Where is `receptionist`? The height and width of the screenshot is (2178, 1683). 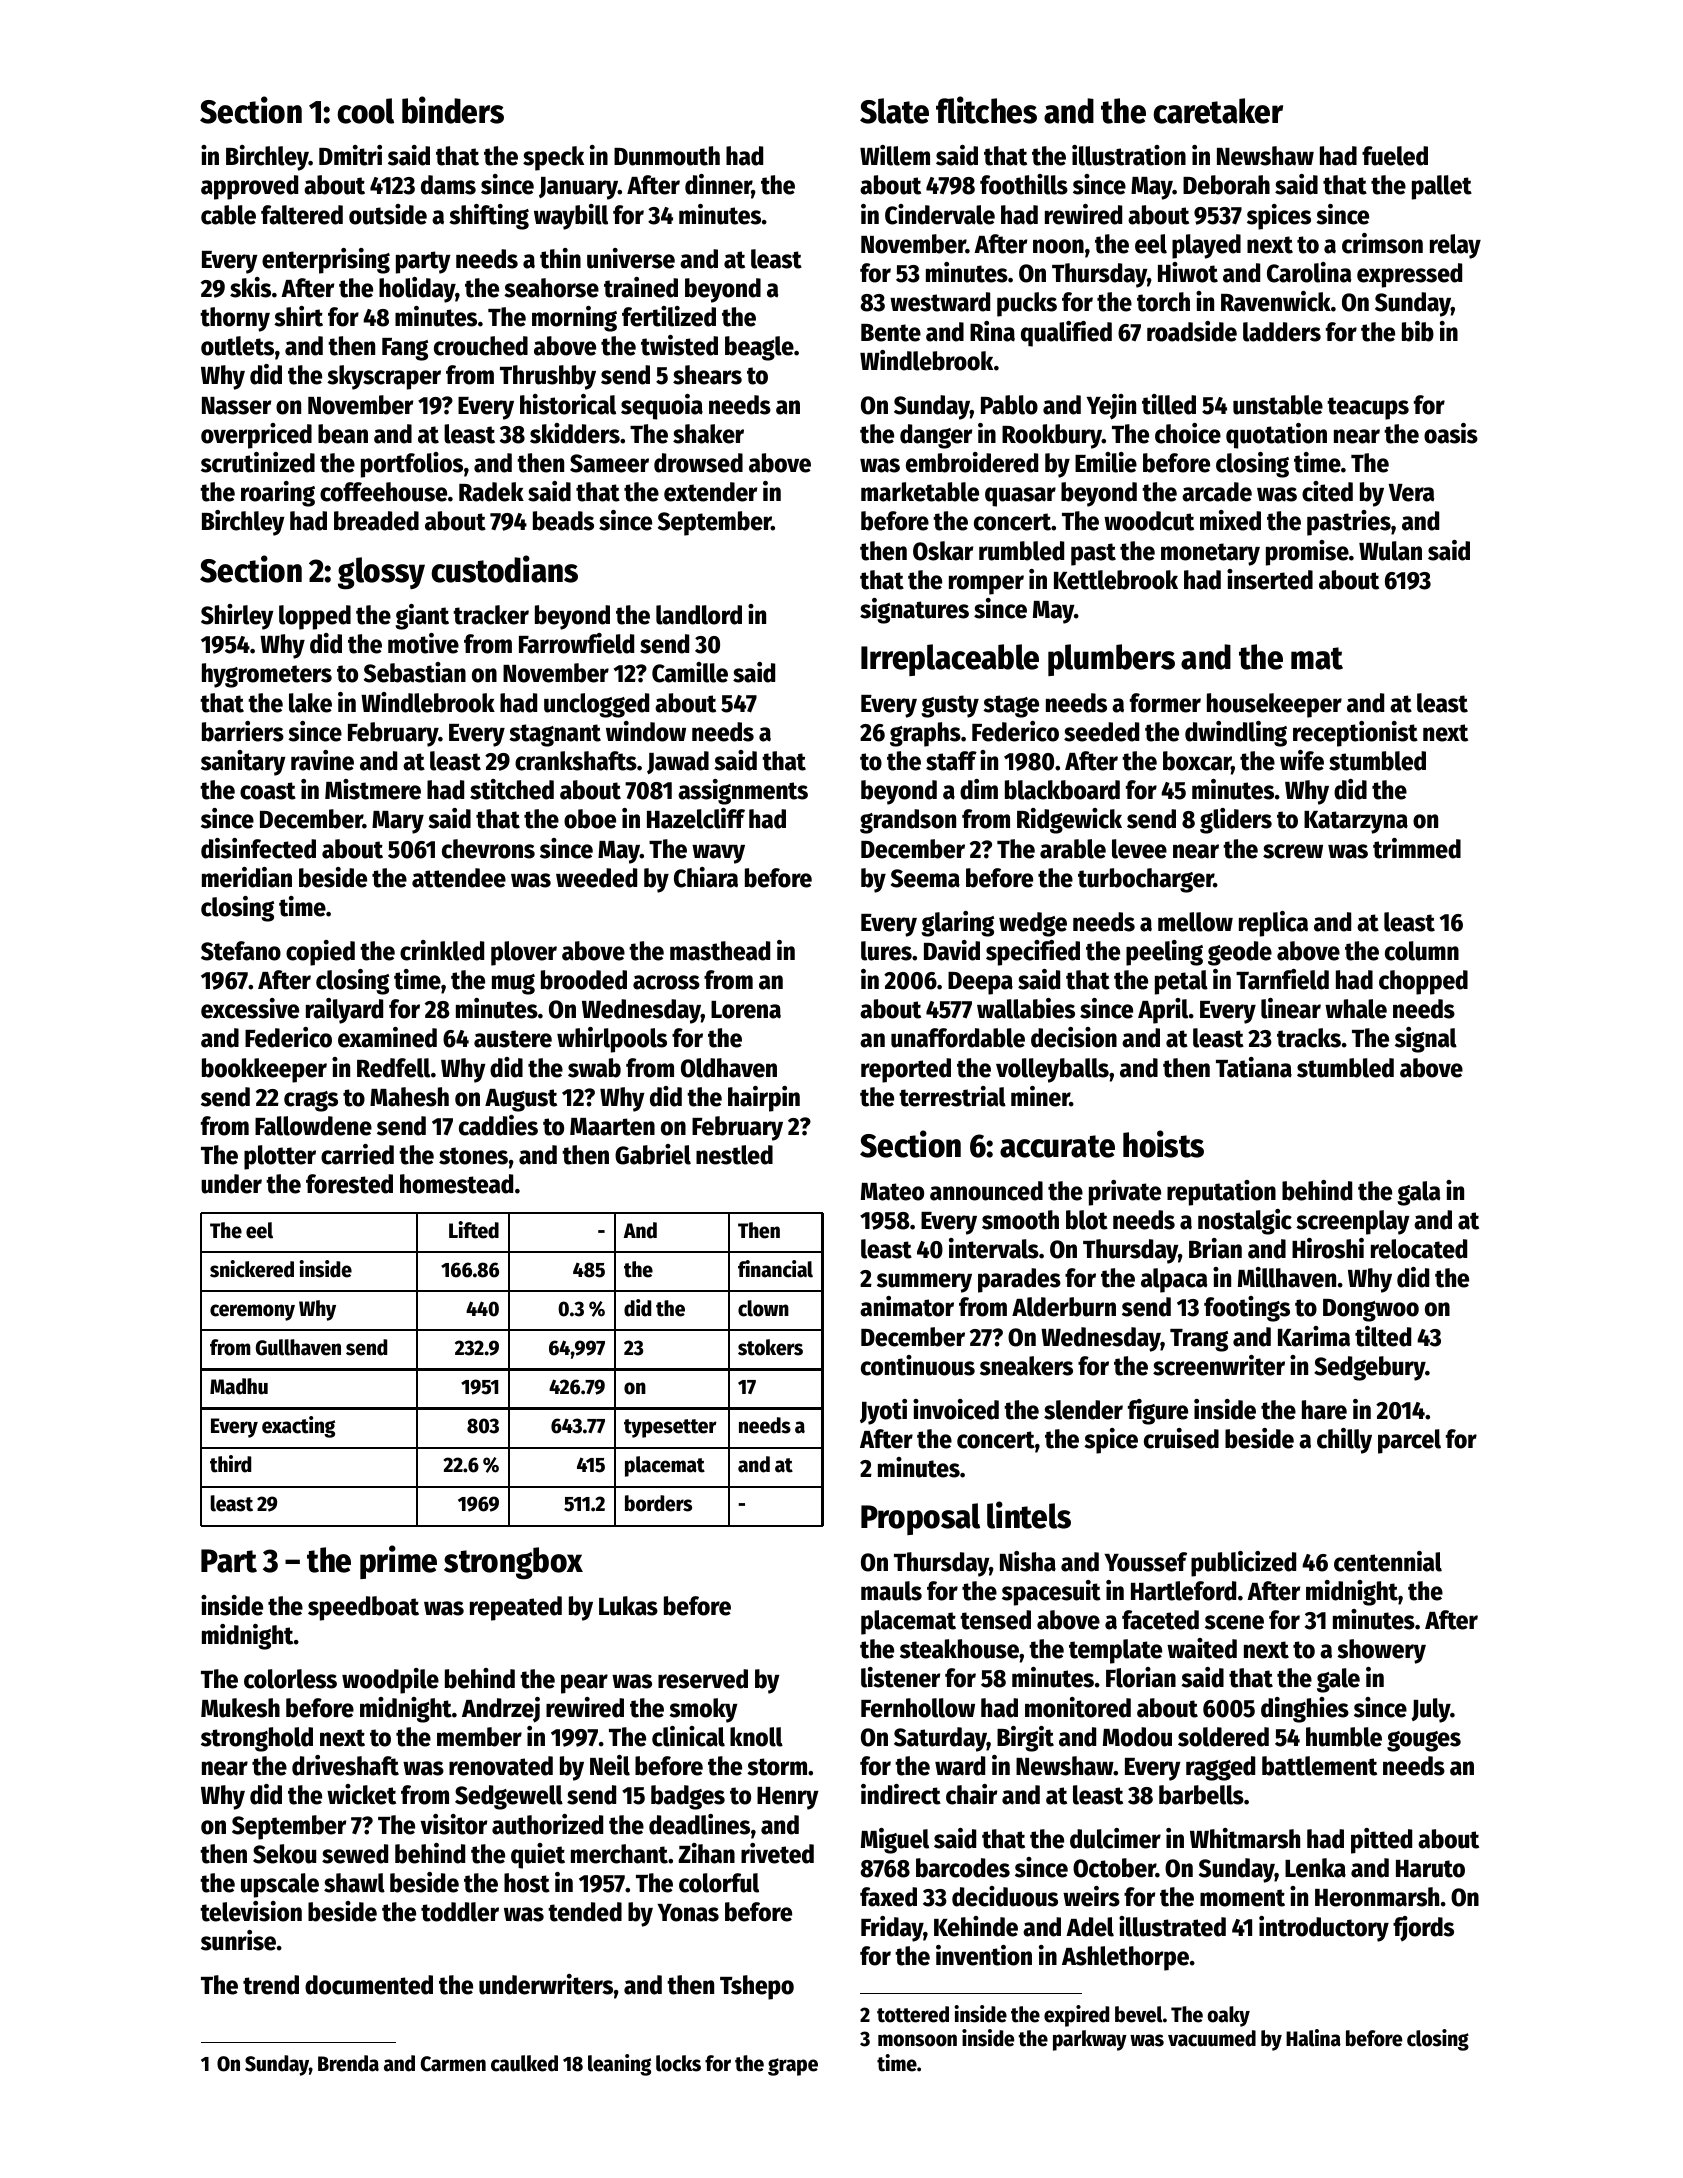
receptionist is located at coordinates (1355, 734).
